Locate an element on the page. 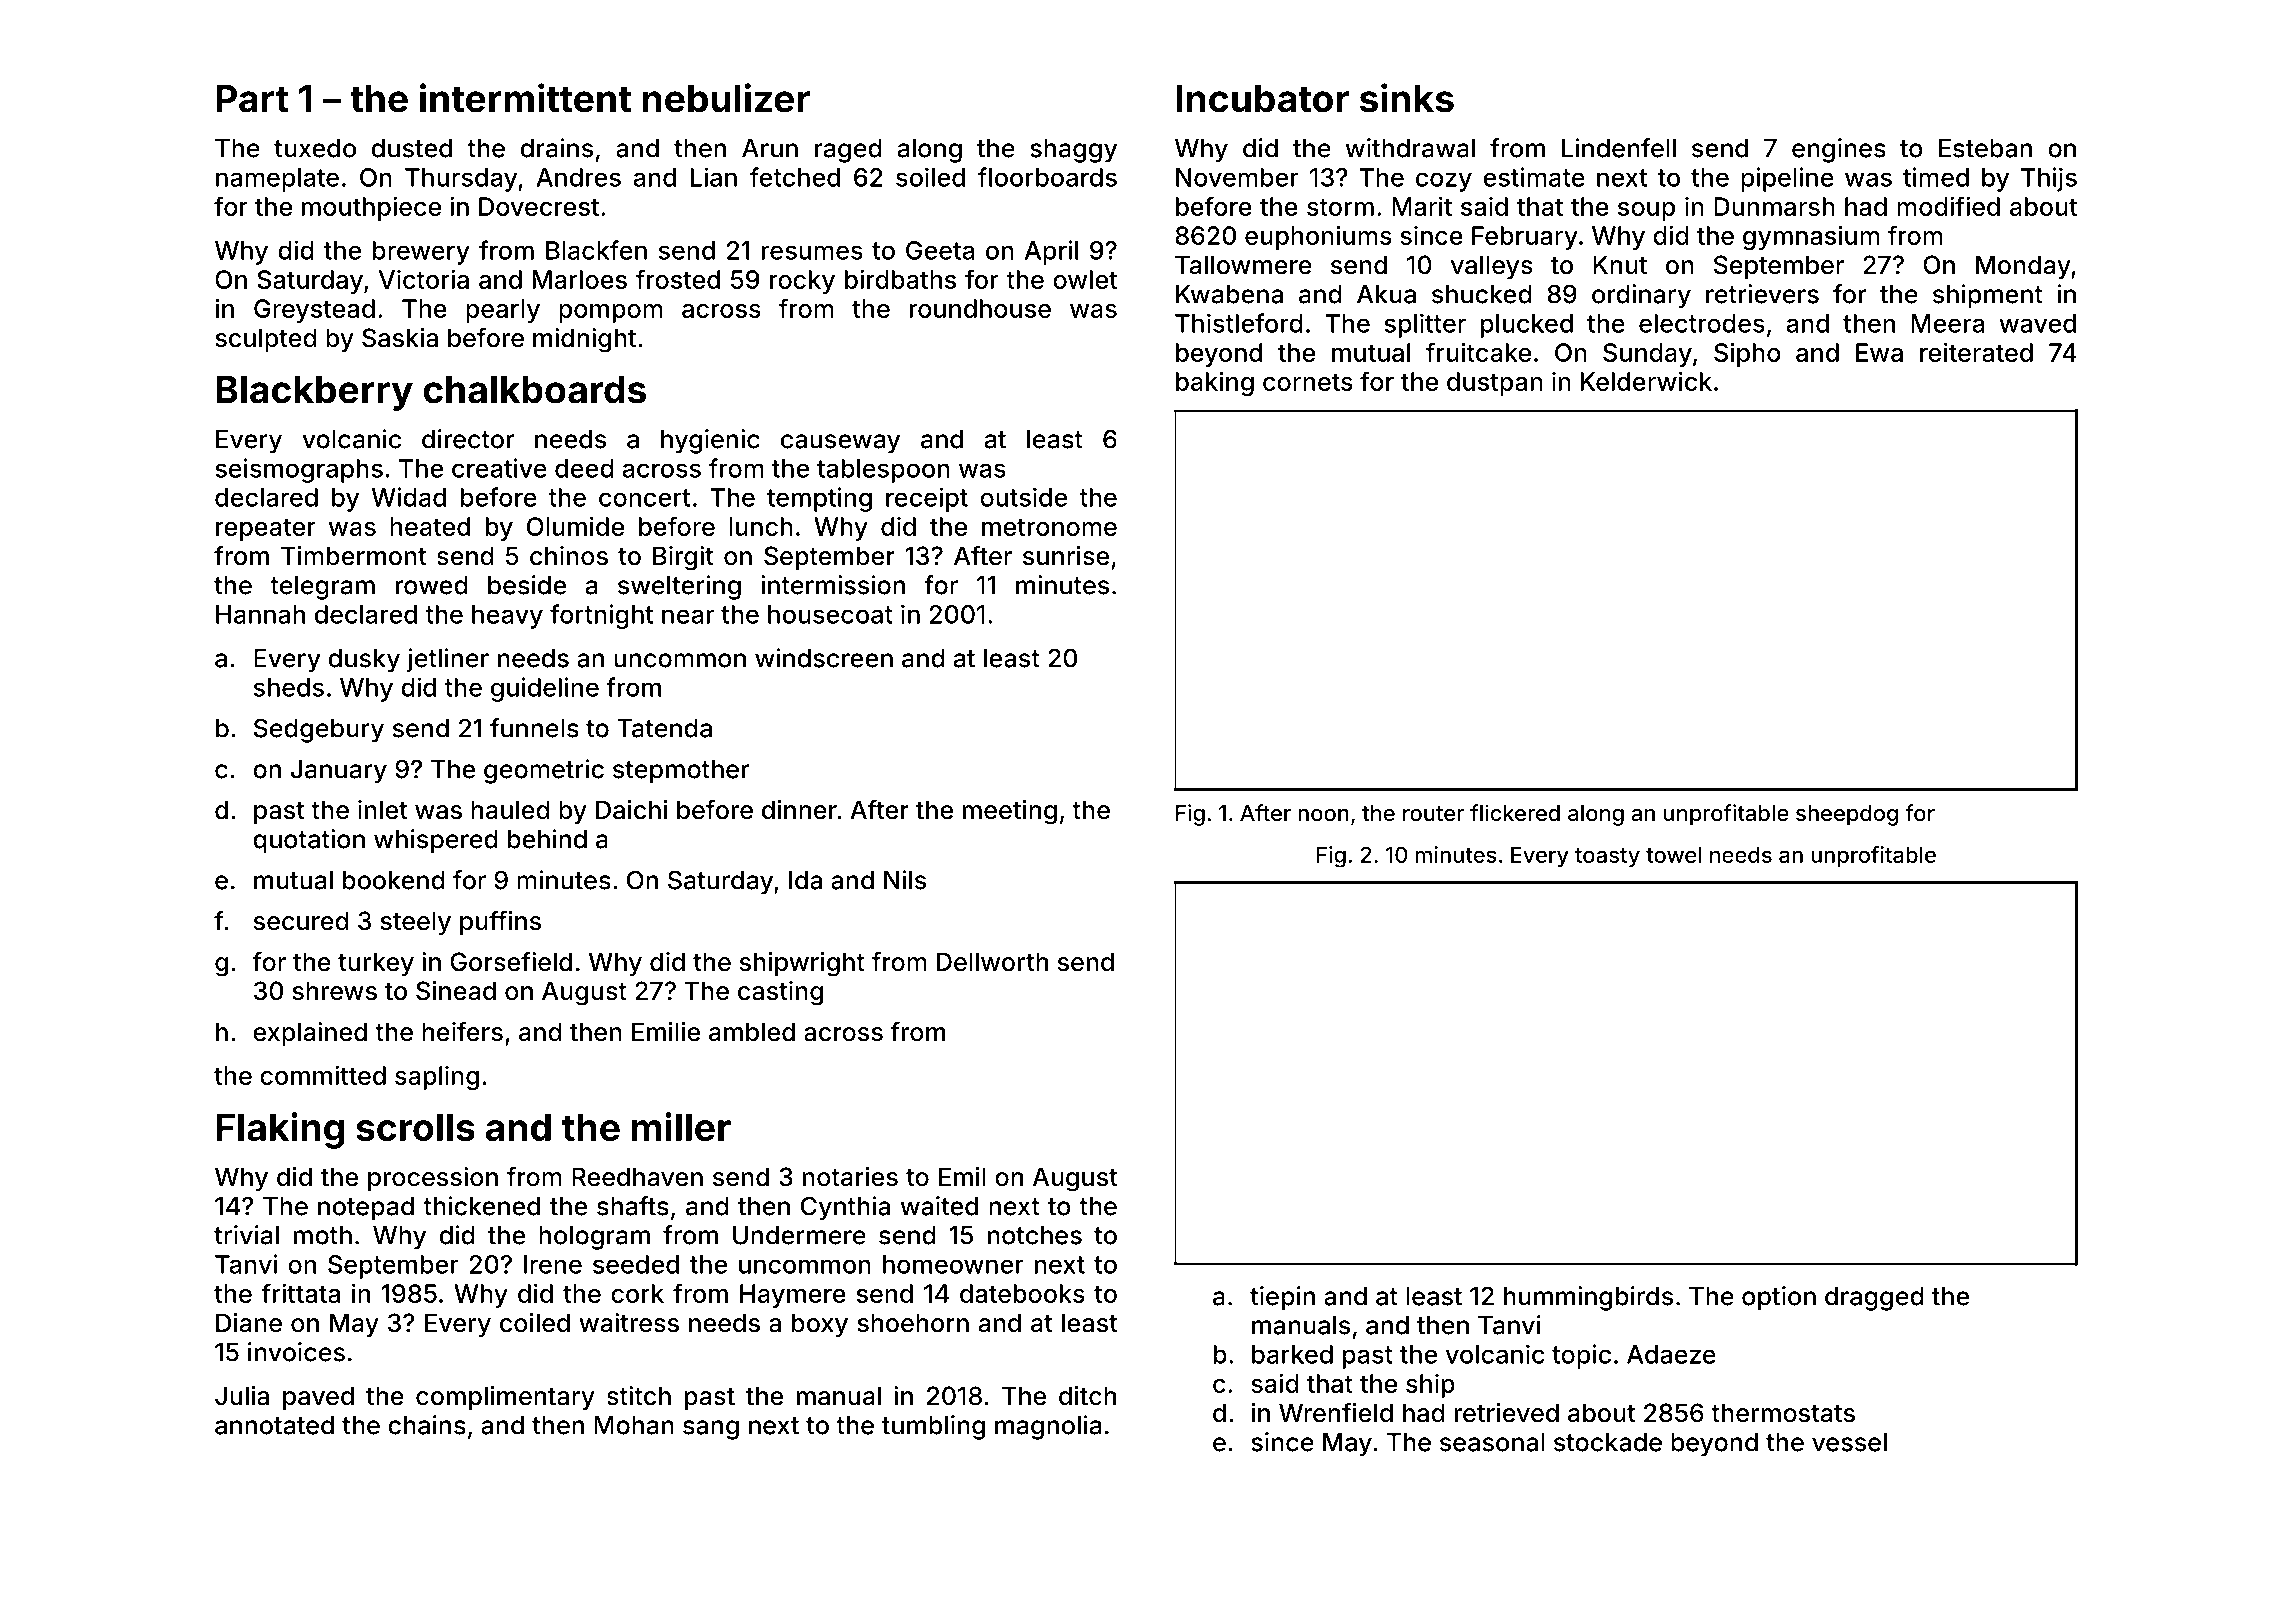  reiterated is located at coordinates (1976, 352).
